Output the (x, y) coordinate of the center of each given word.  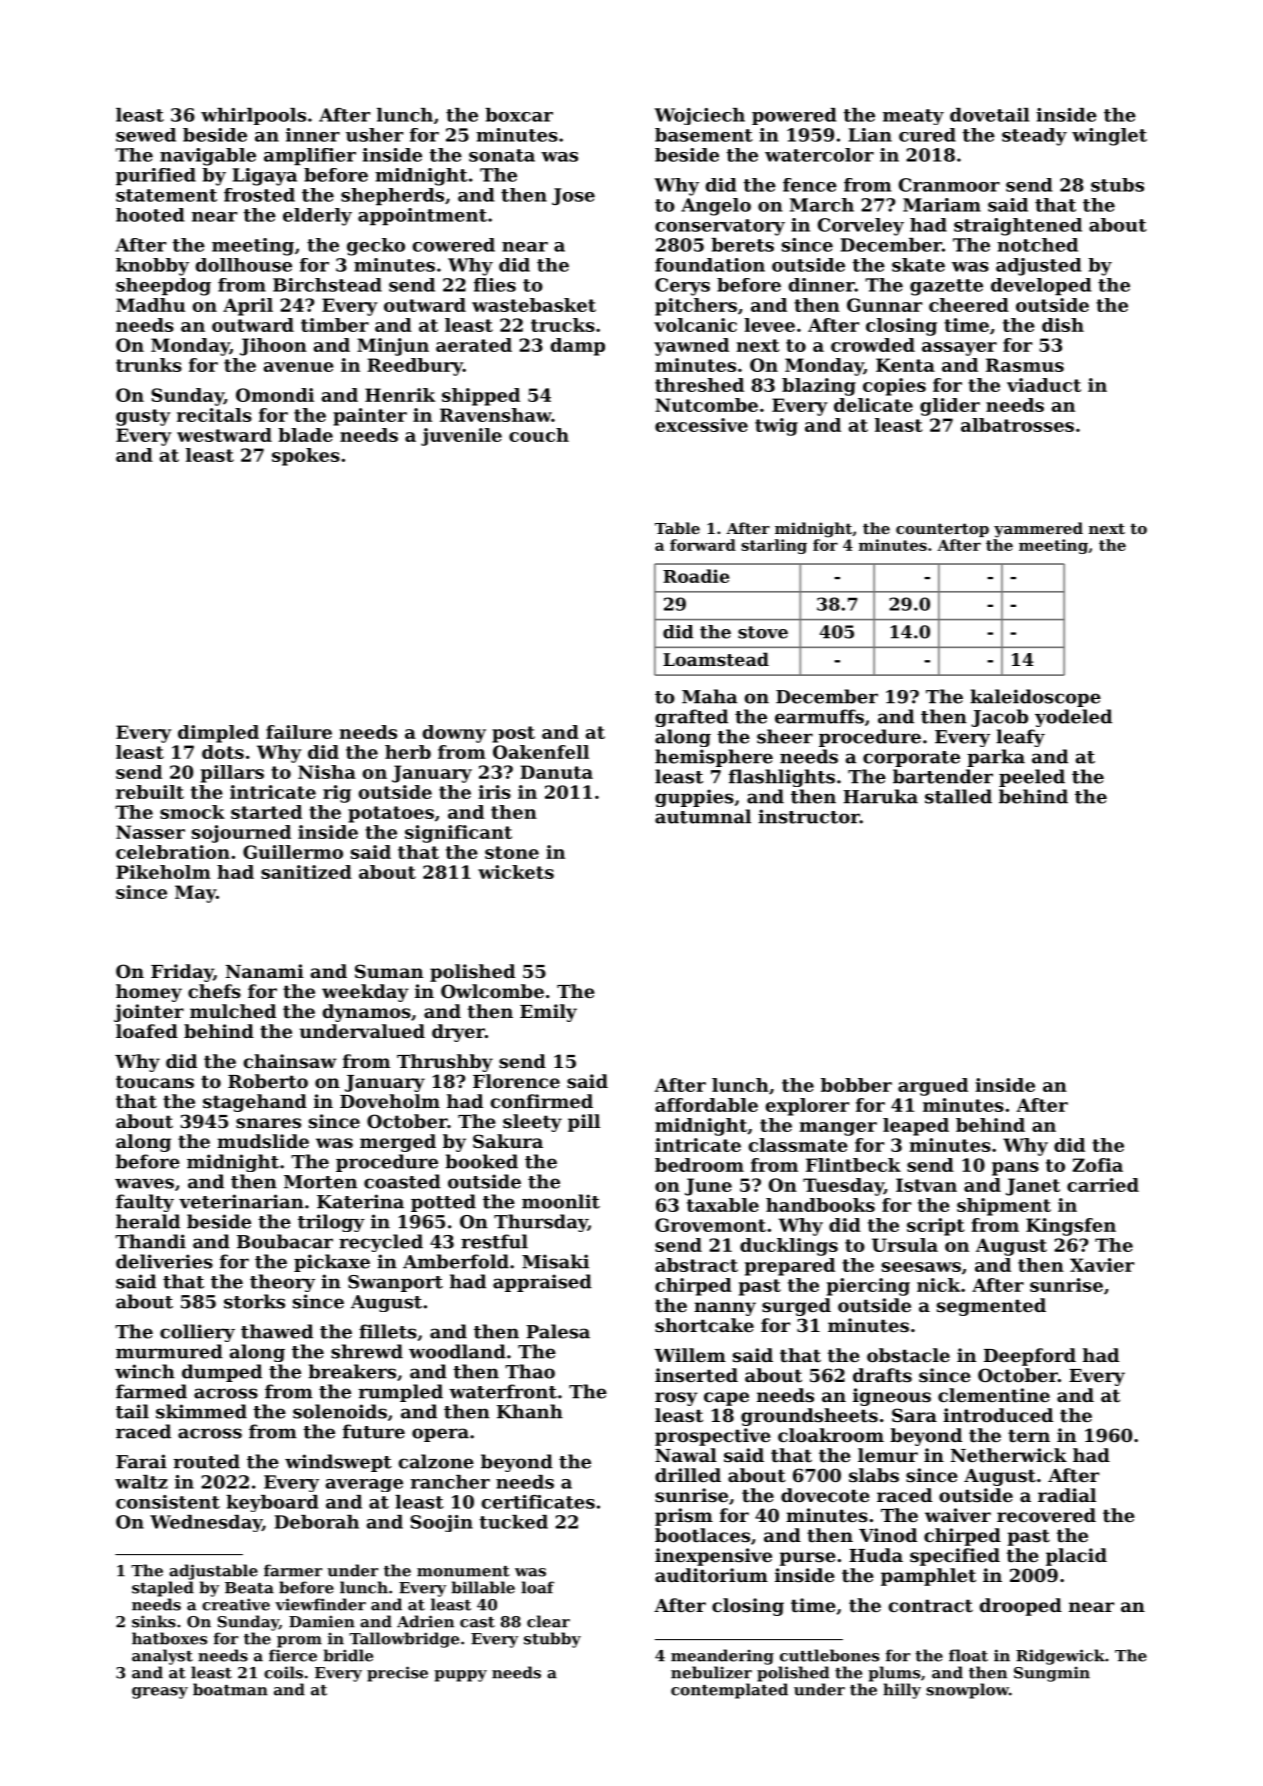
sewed (146, 135)
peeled (1032, 778)
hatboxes (169, 1638)
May (195, 894)
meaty (913, 117)
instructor (809, 816)
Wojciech (699, 116)
